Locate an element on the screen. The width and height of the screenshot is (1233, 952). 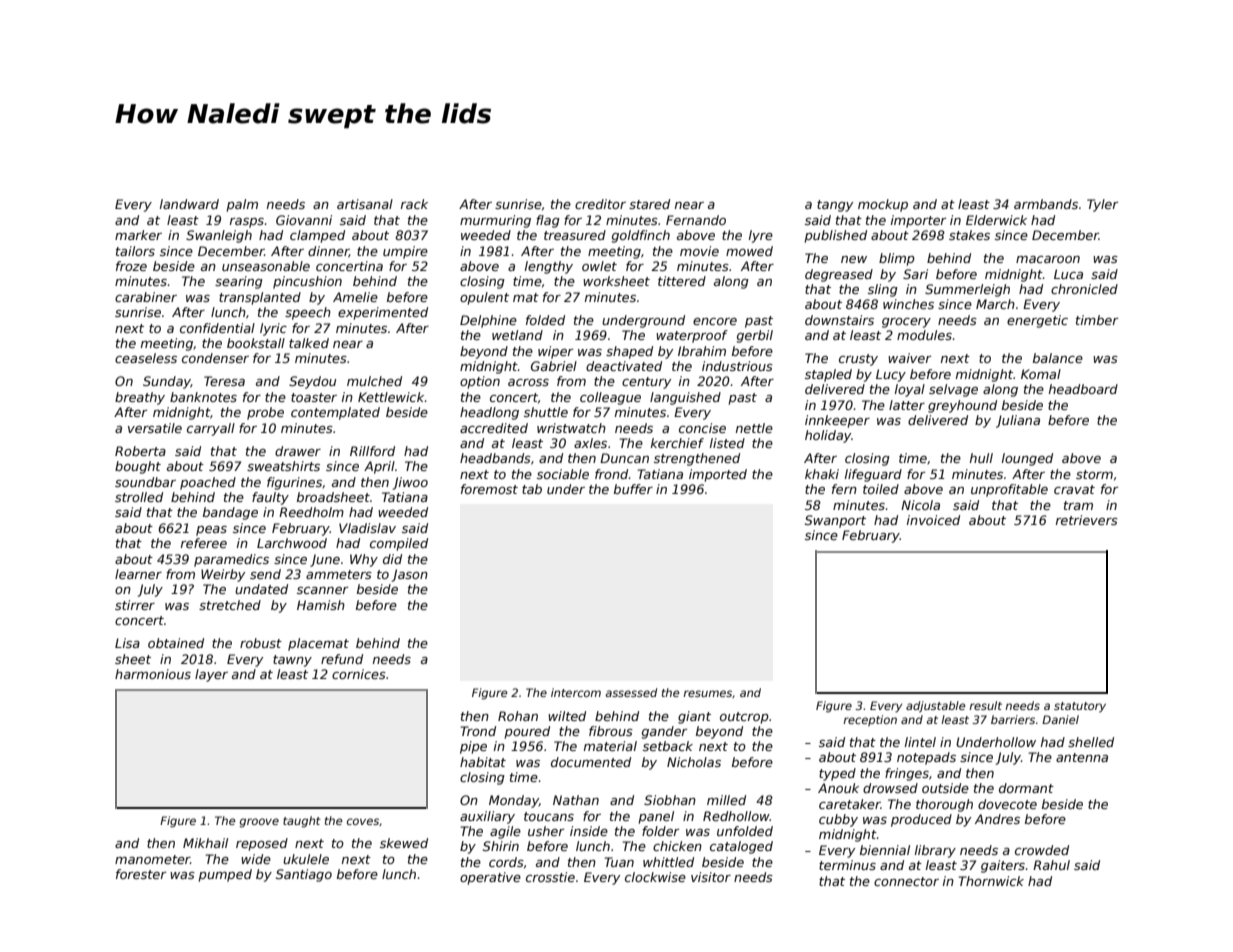
chronicled is located at coordinates (1084, 289).
